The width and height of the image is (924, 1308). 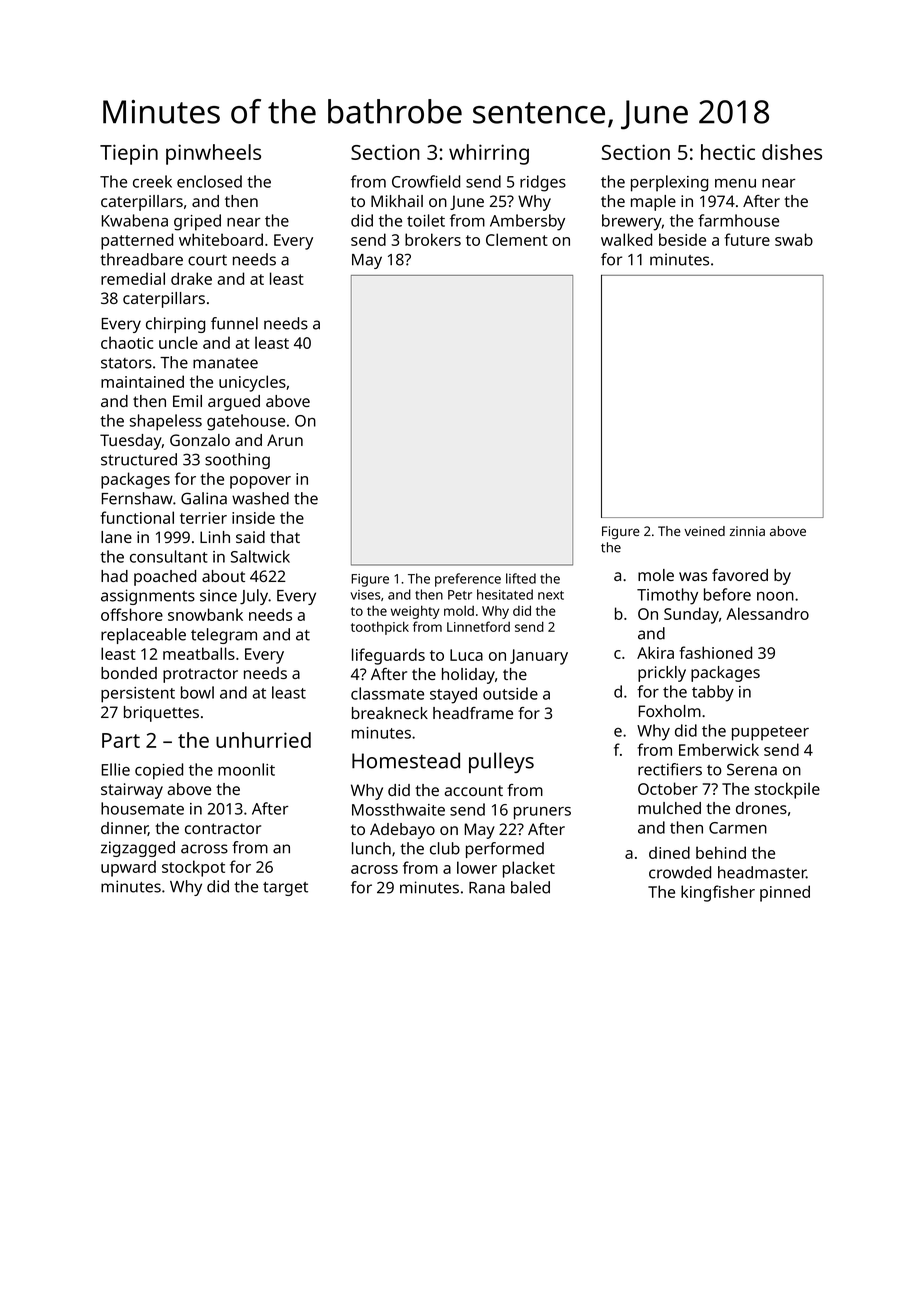 What do you see at coordinates (747, 531) in the image?
I see `zinnia` at bounding box center [747, 531].
